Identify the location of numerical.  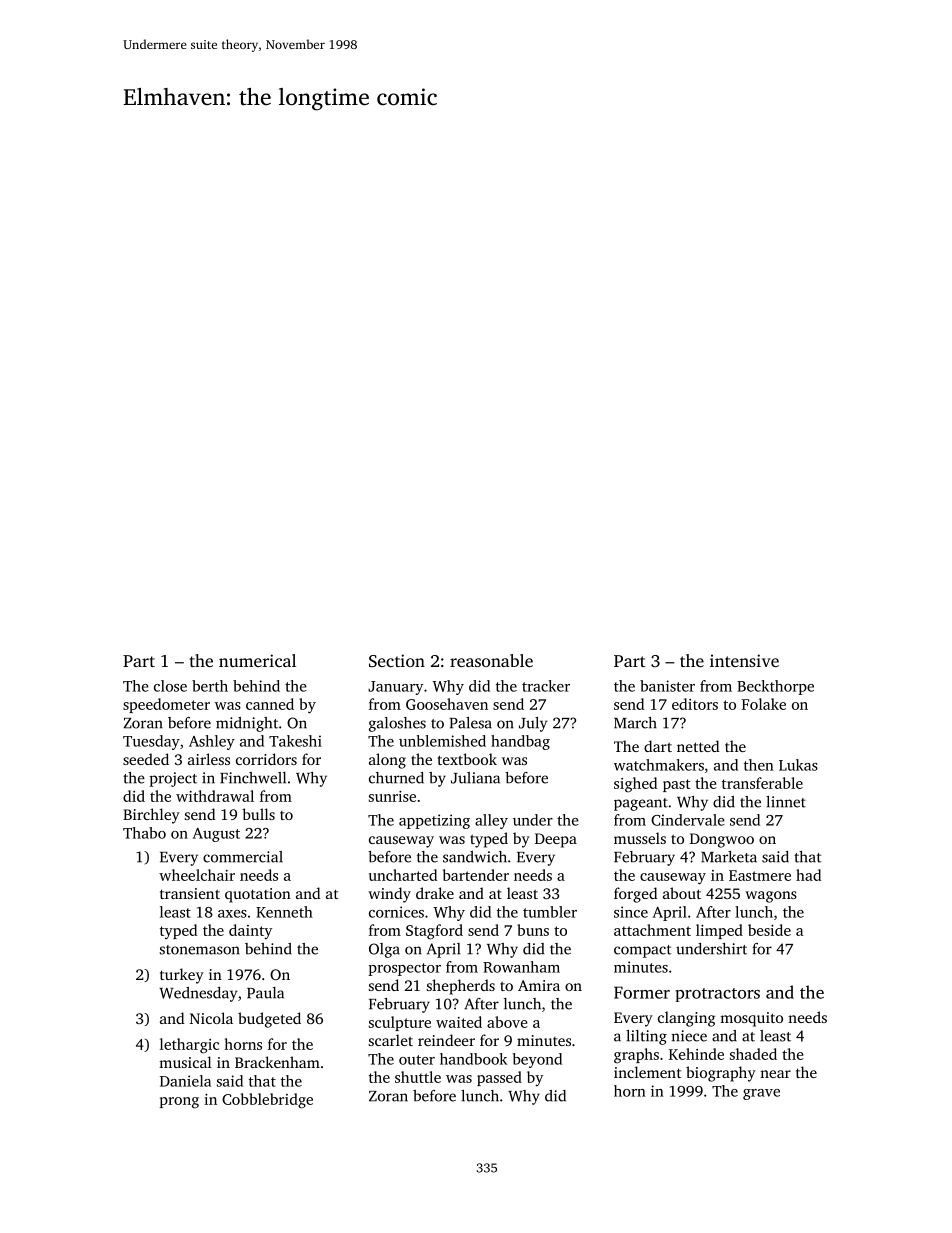
(257, 660).
